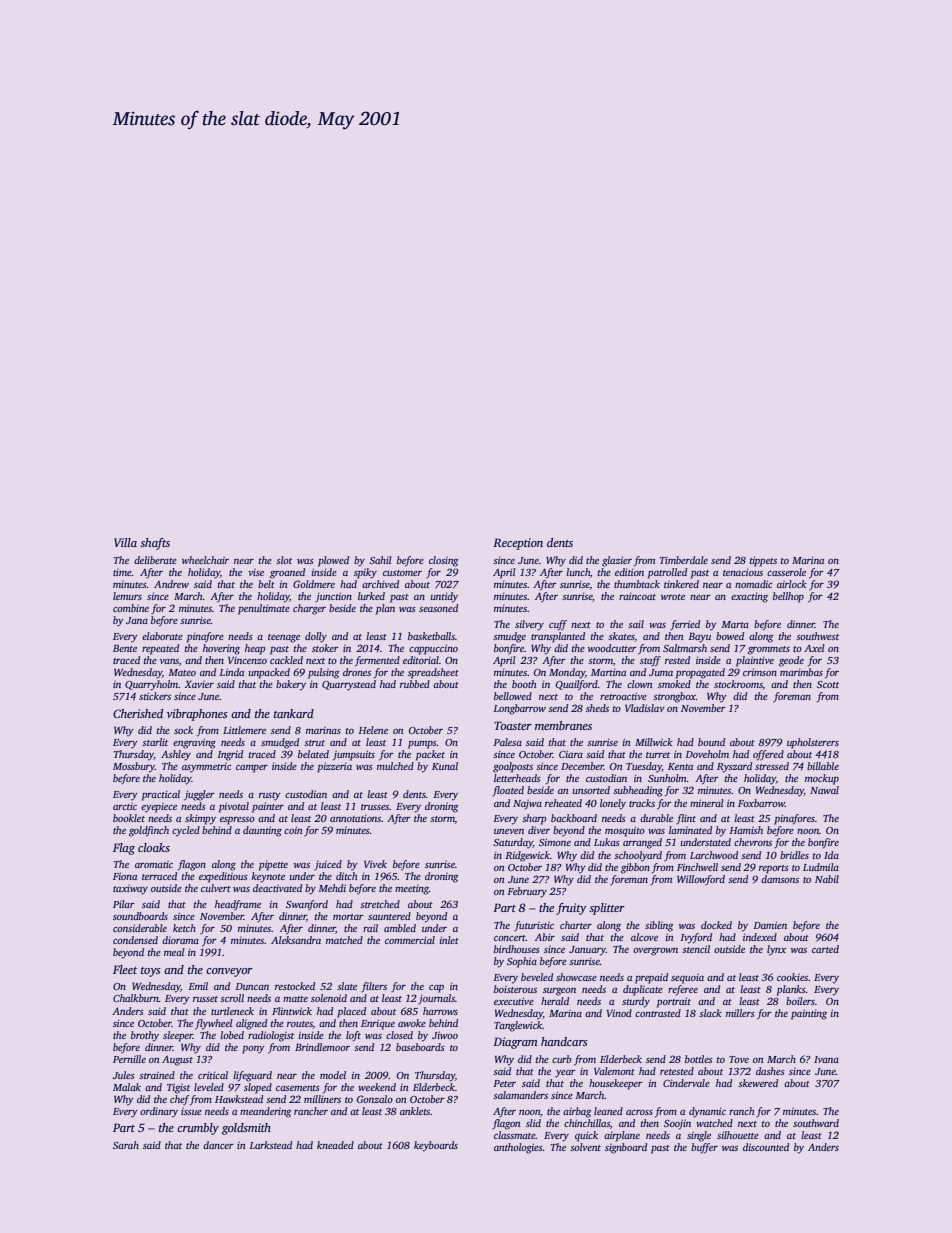 This screenshot has width=952, height=1233. I want to click on ferried, so click(685, 625).
